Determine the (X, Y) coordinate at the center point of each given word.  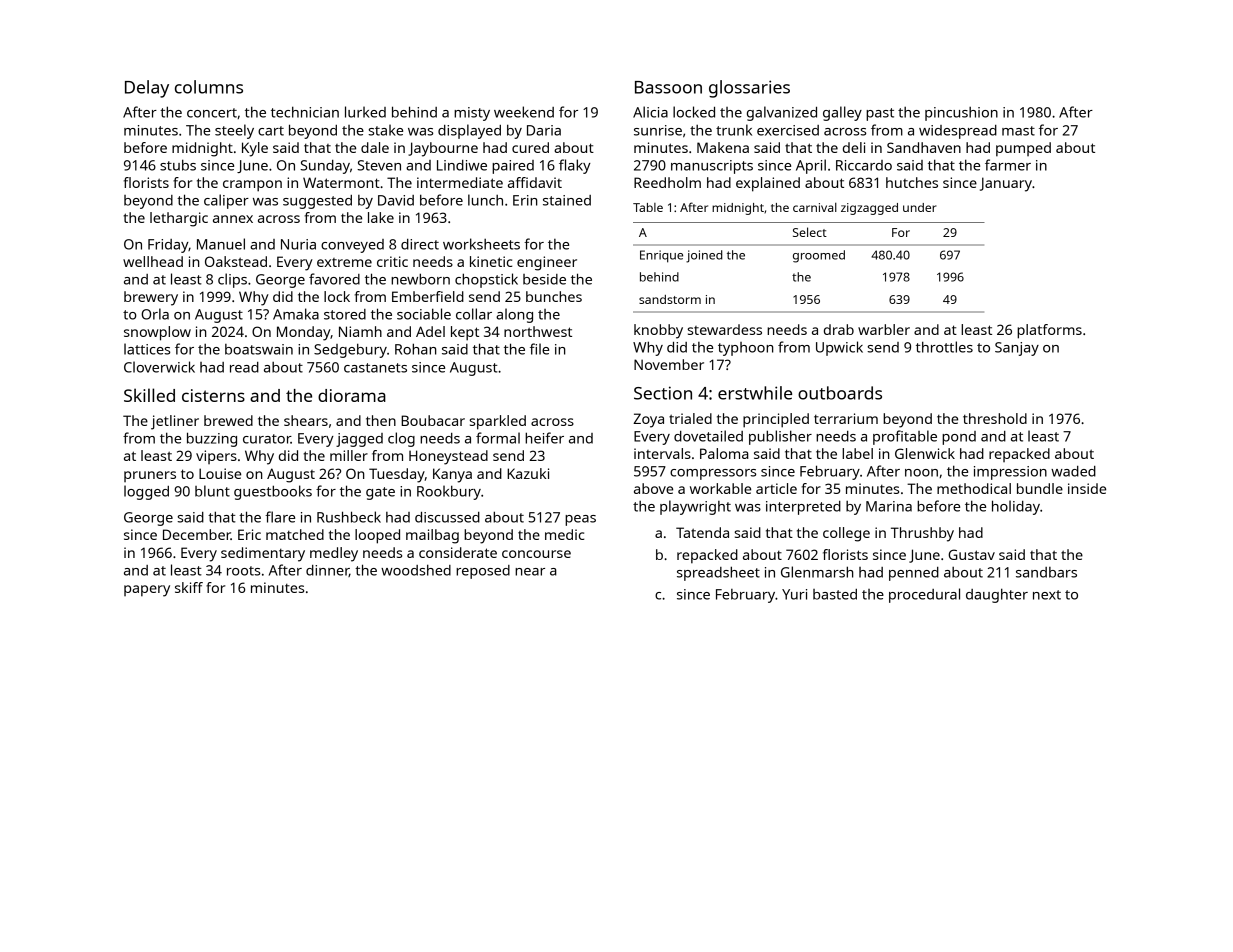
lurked (365, 112)
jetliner (175, 422)
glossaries (749, 89)
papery (147, 591)
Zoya (648, 420)
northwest (538, 331)
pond (959, 438)
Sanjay (1017, 349)
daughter (997, 595)
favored (334, 279)
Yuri (794, 594)
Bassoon (668, 87)
